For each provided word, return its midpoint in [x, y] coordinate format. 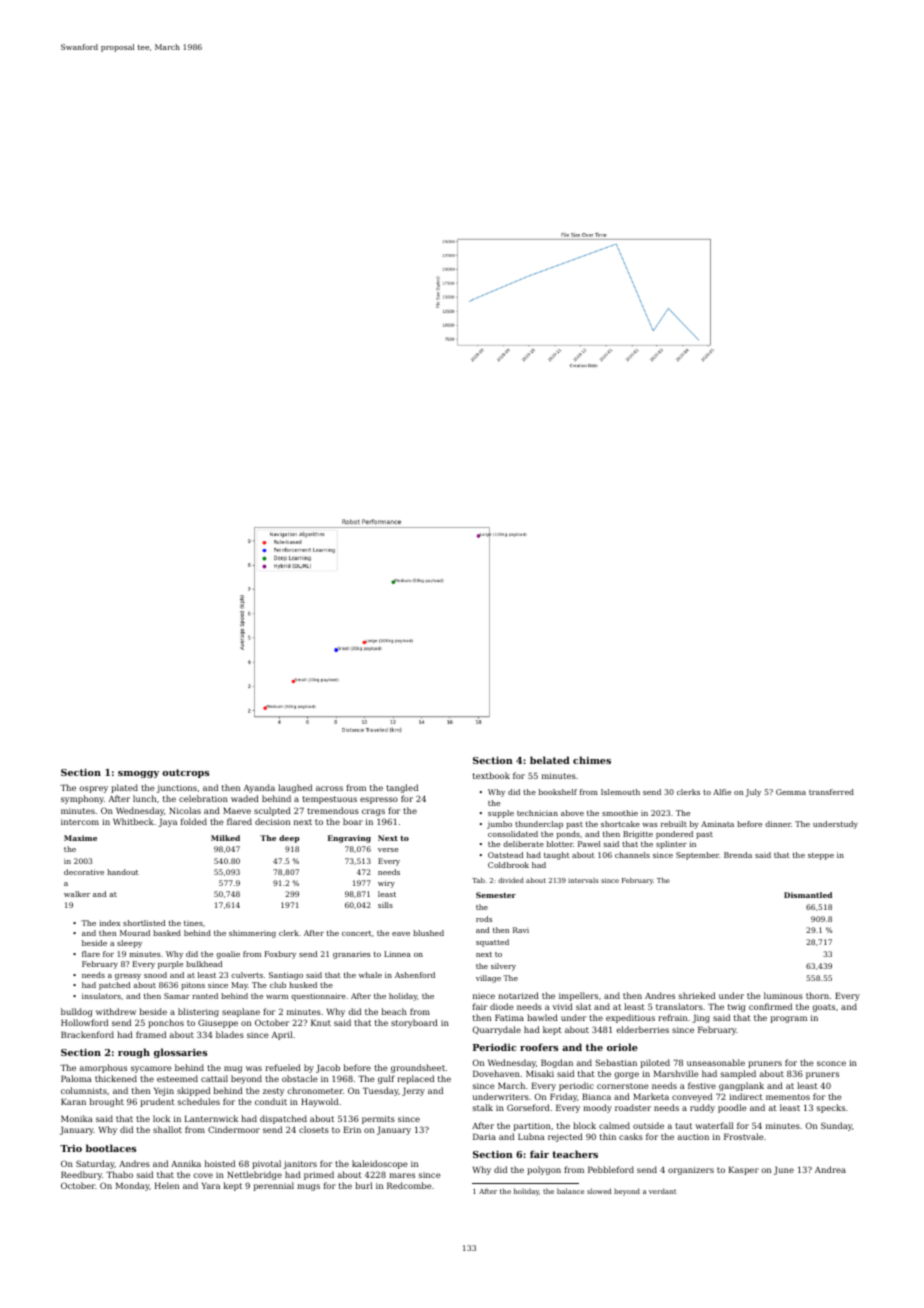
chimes [592, 760]
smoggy [138, 774]
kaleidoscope [380, 1164]
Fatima [509, 1018]
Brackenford [87, 1034]
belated [550, 760]
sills [385, 905]
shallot [167, 1129]
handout [123, 872]
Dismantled [808, 895]
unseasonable [716, 1062]
